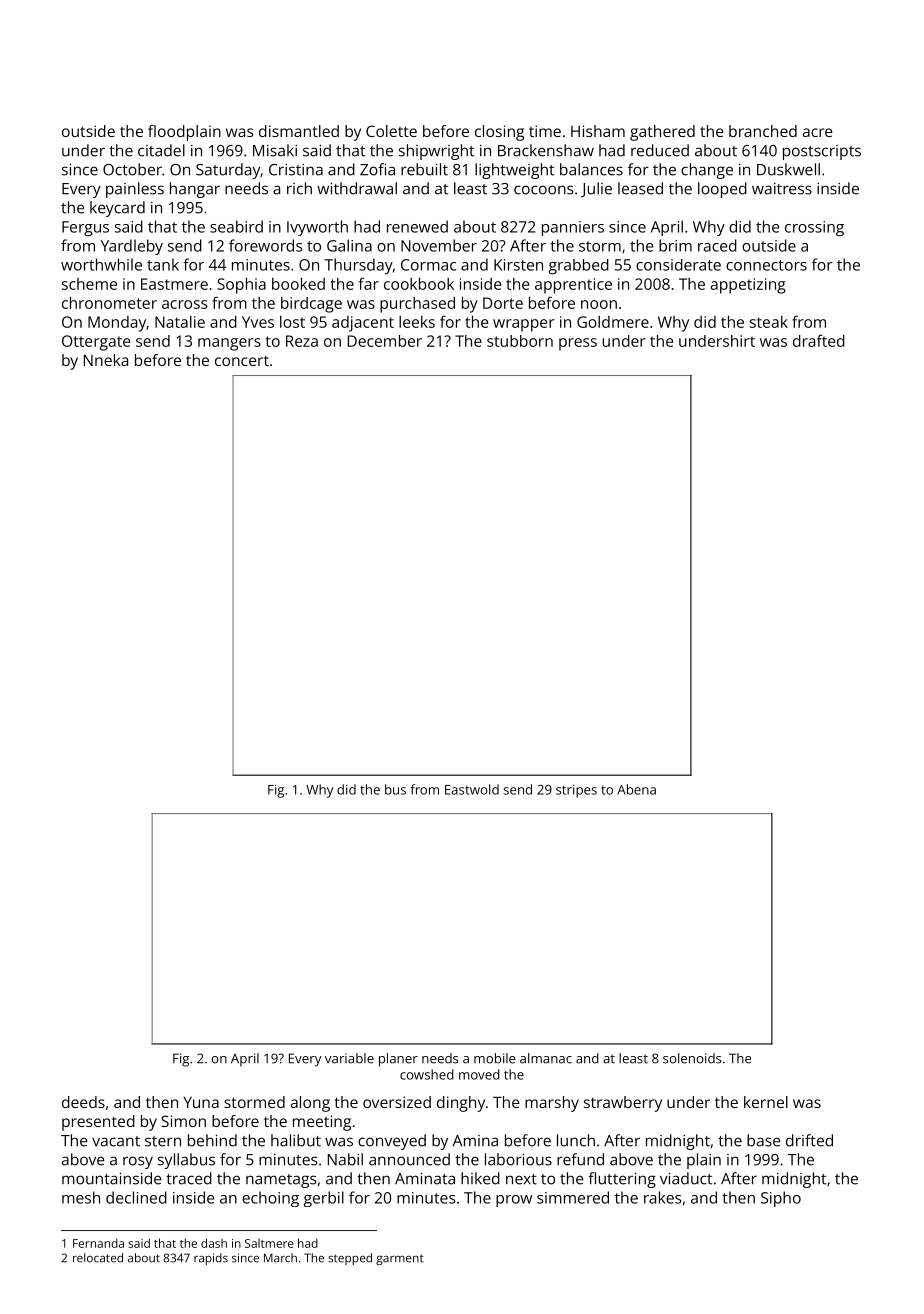 Image resolution: width=924 pixels, height=1314 pixels. What do you see at coordinates (98, 1258) in the screenshot?
I see `relocated` at bounding box center [98, 1258].
